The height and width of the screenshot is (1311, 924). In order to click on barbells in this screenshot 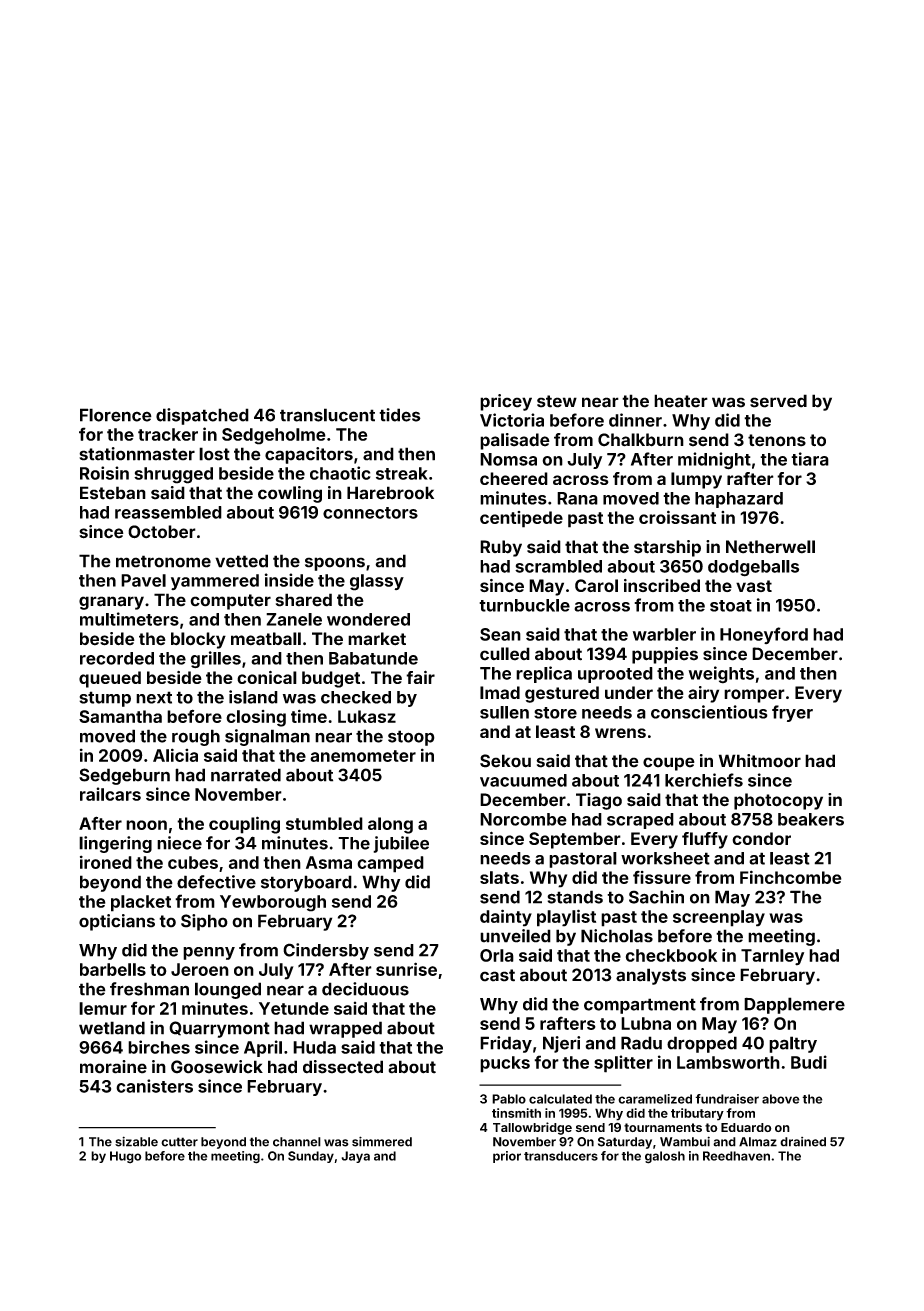, I will do `click(113, 969)`.
